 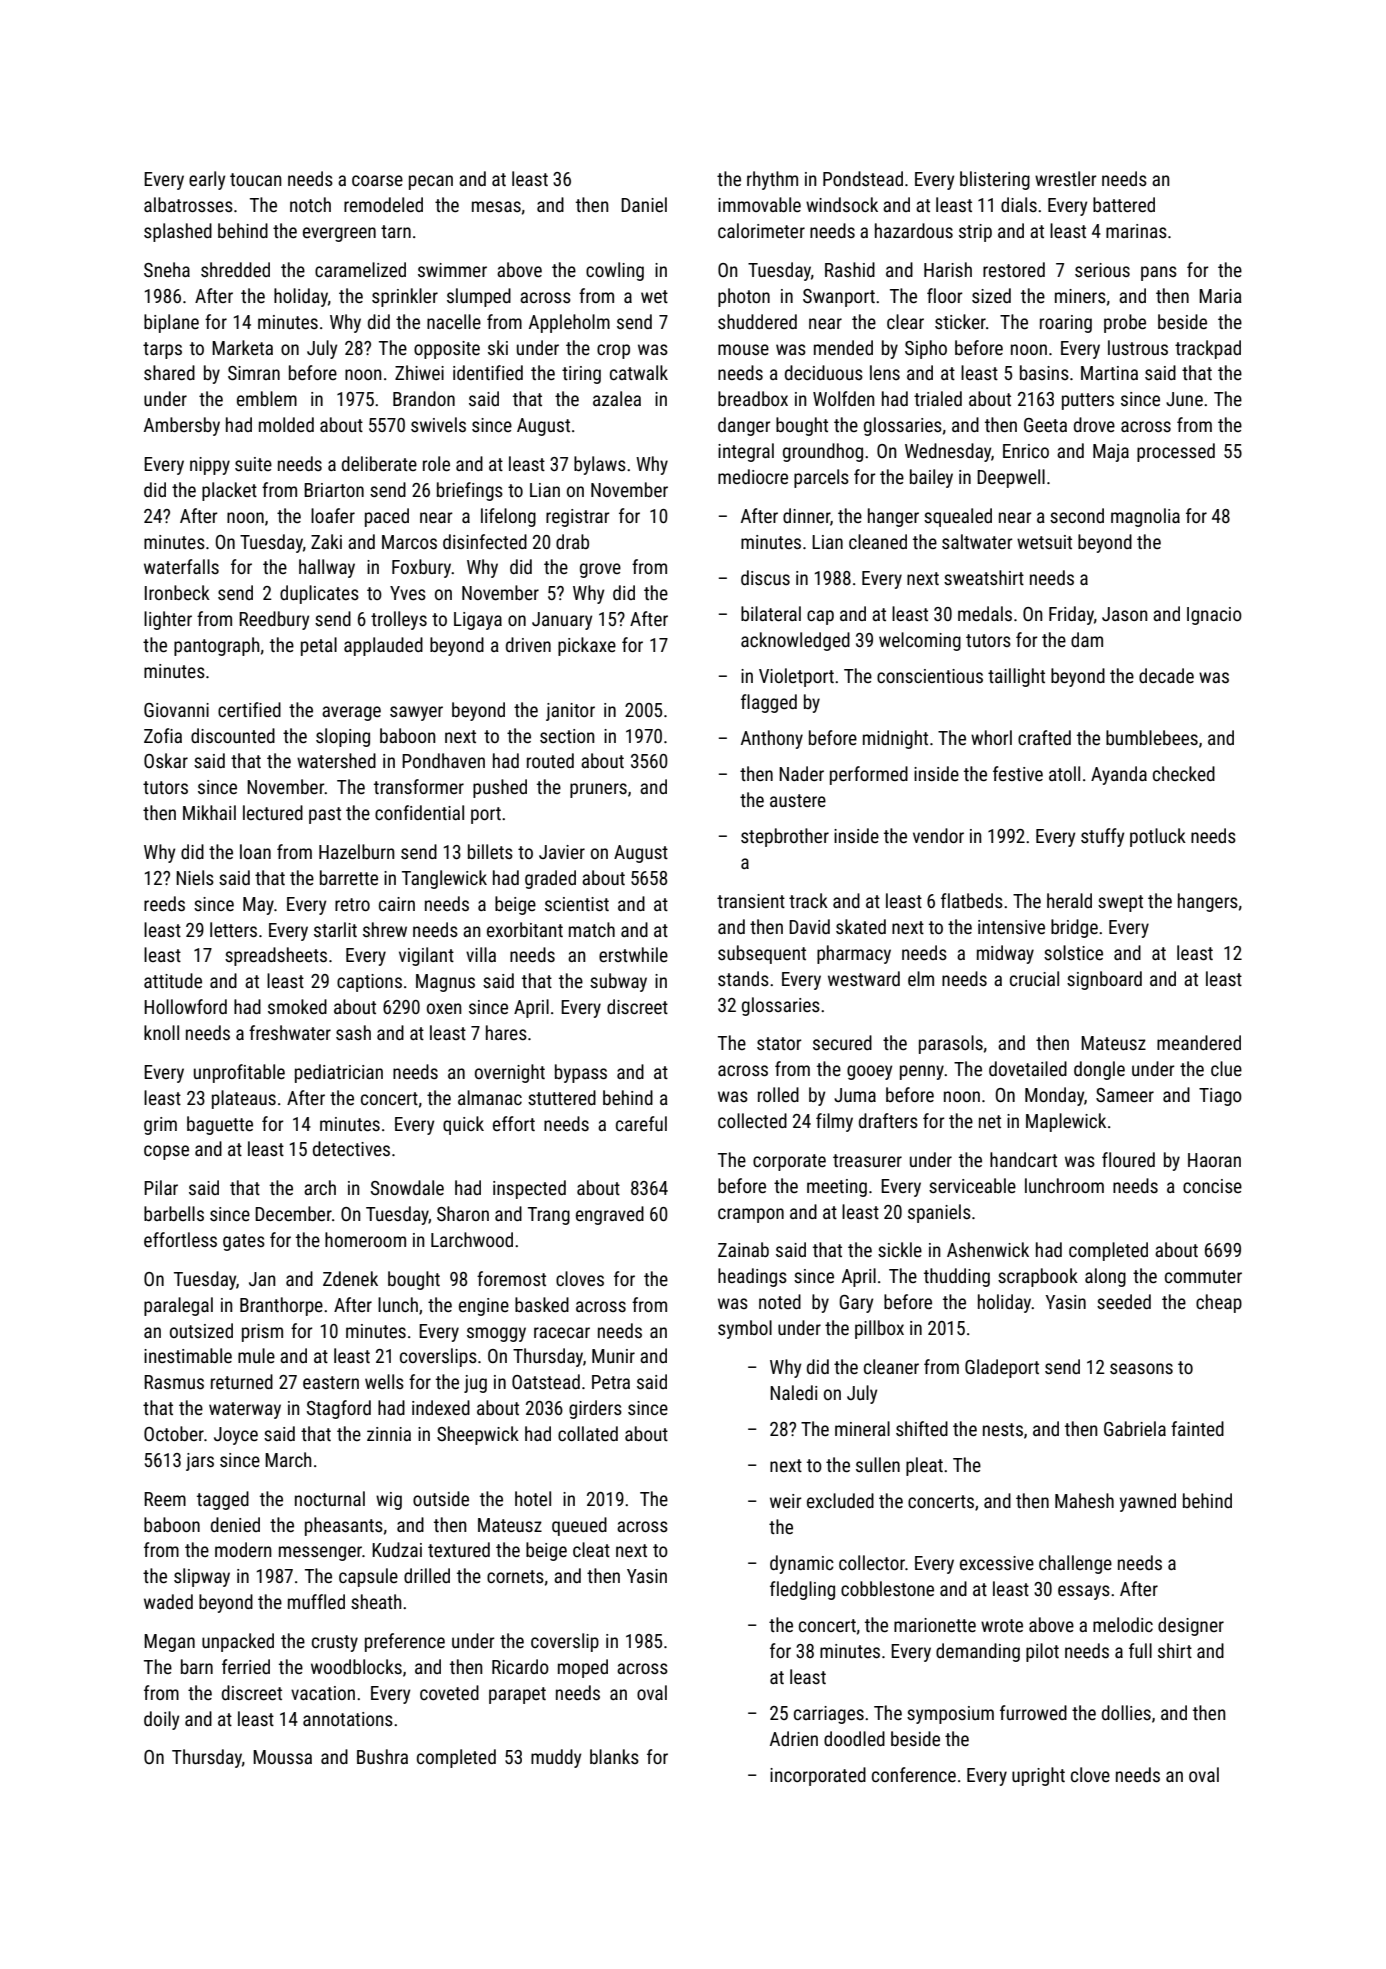 I want to click on bumblebees, so click(x=1152, y=737).
